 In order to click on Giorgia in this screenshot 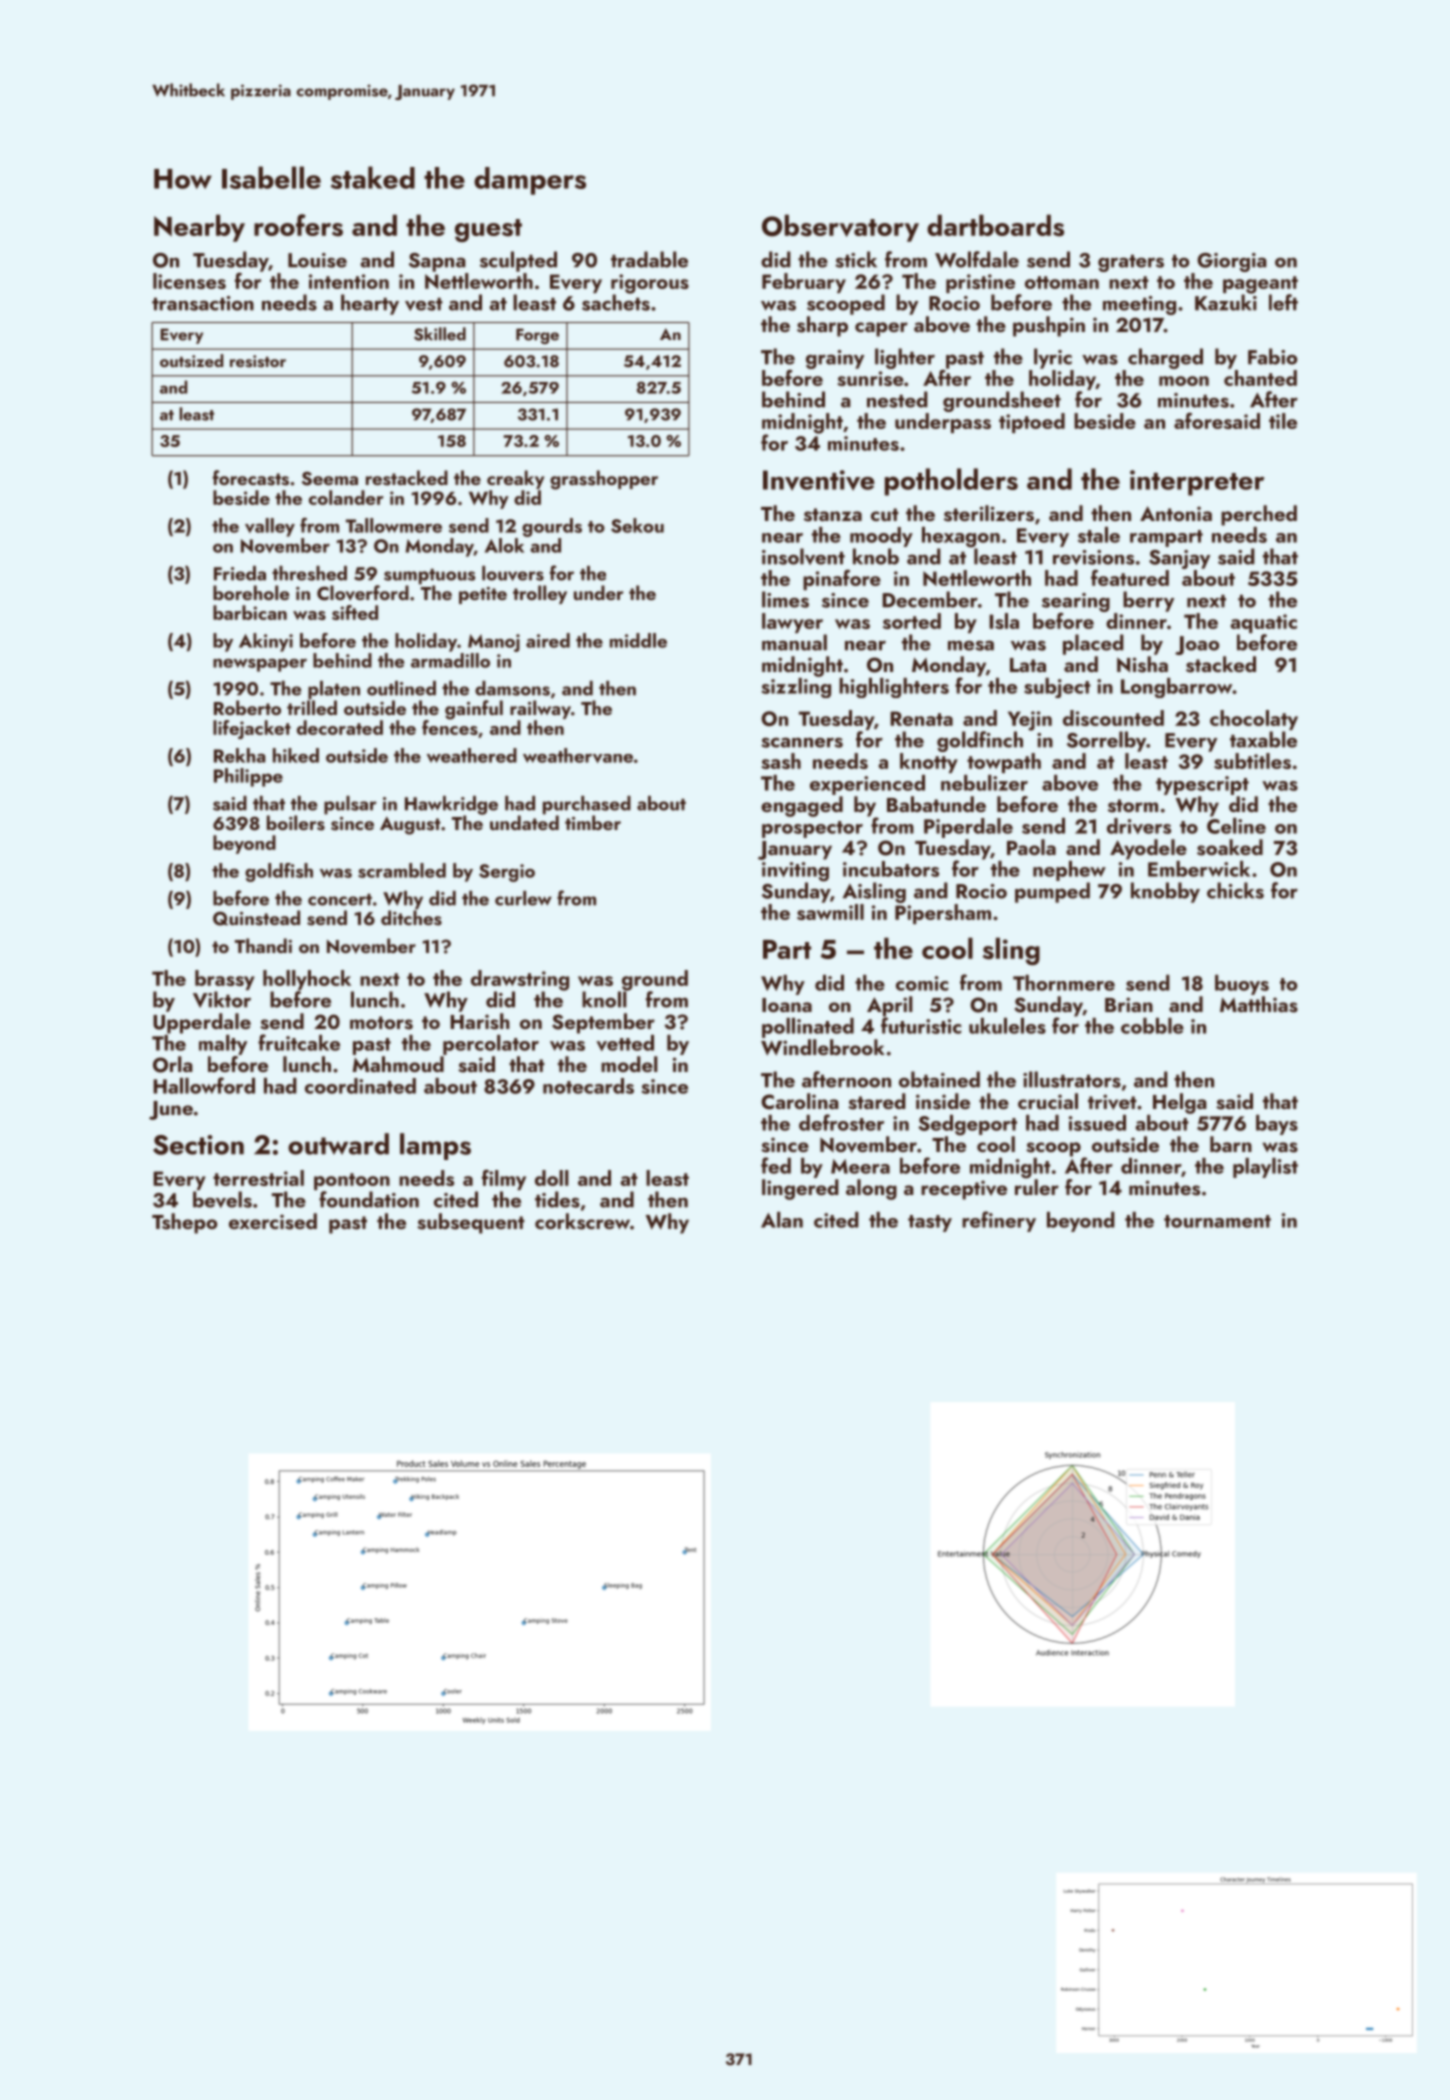, I will do `click(1232, 262)`.
